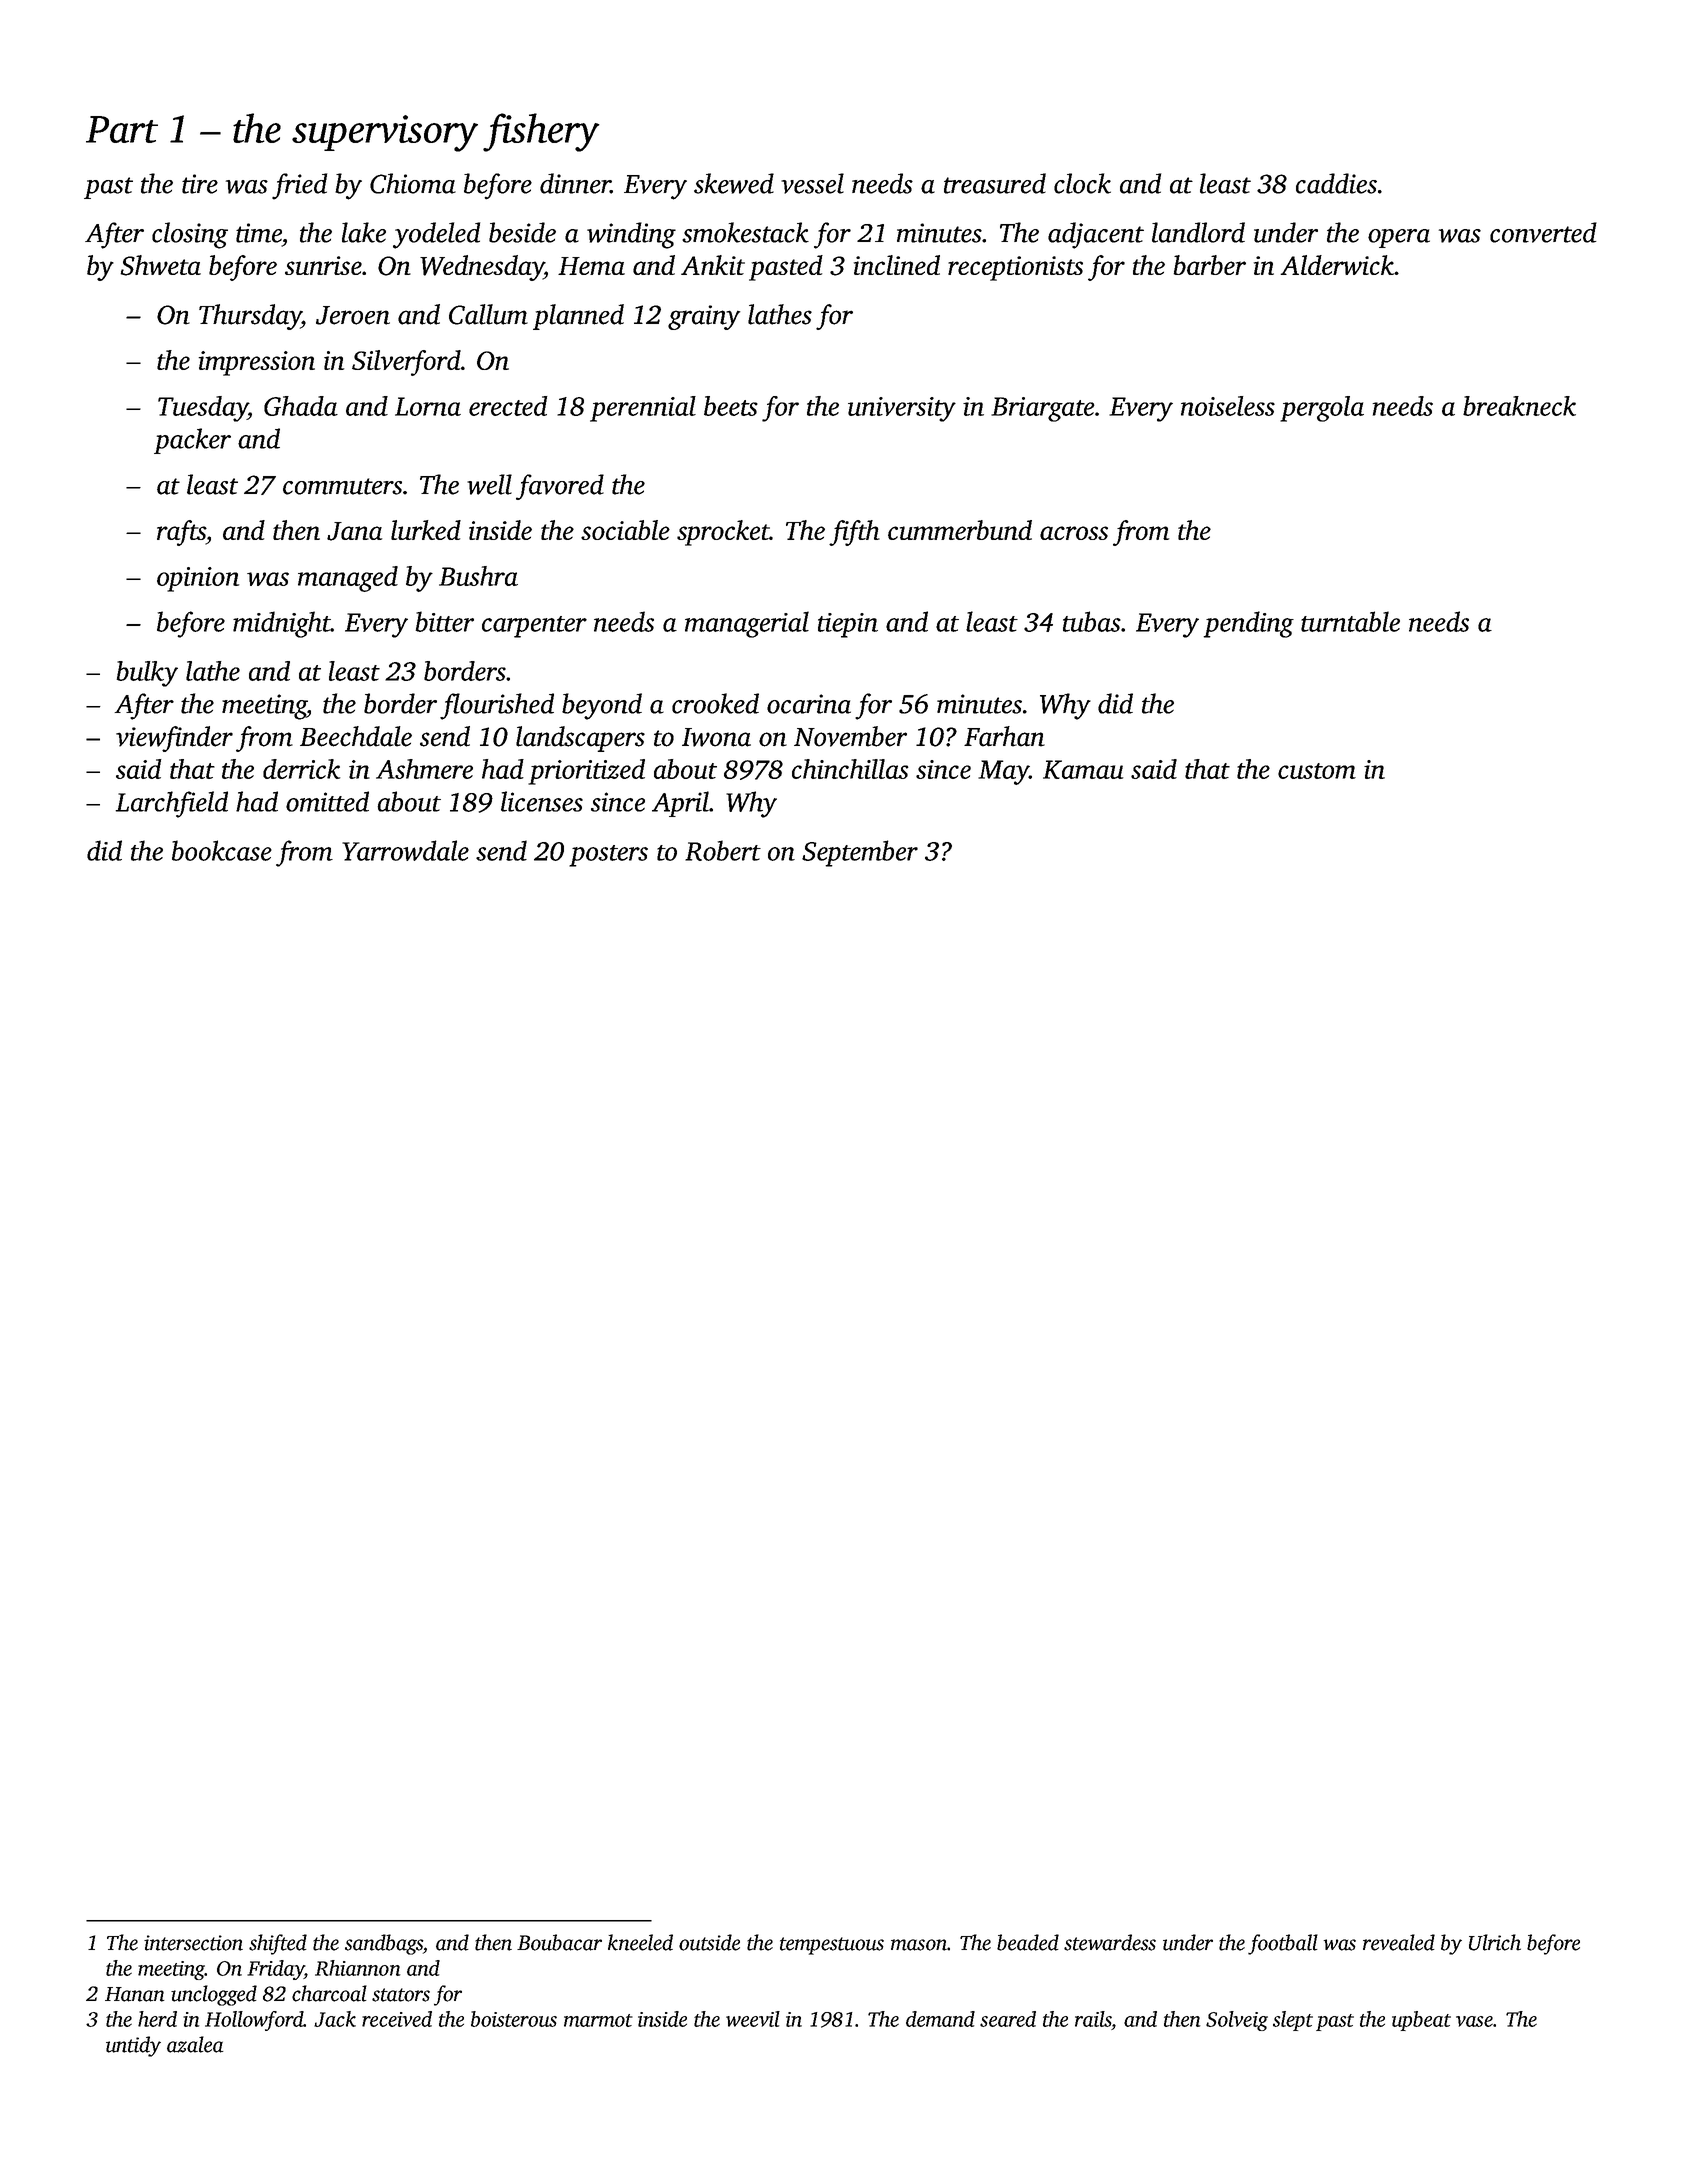  I want to click on bookcase, so click(222, 850).
